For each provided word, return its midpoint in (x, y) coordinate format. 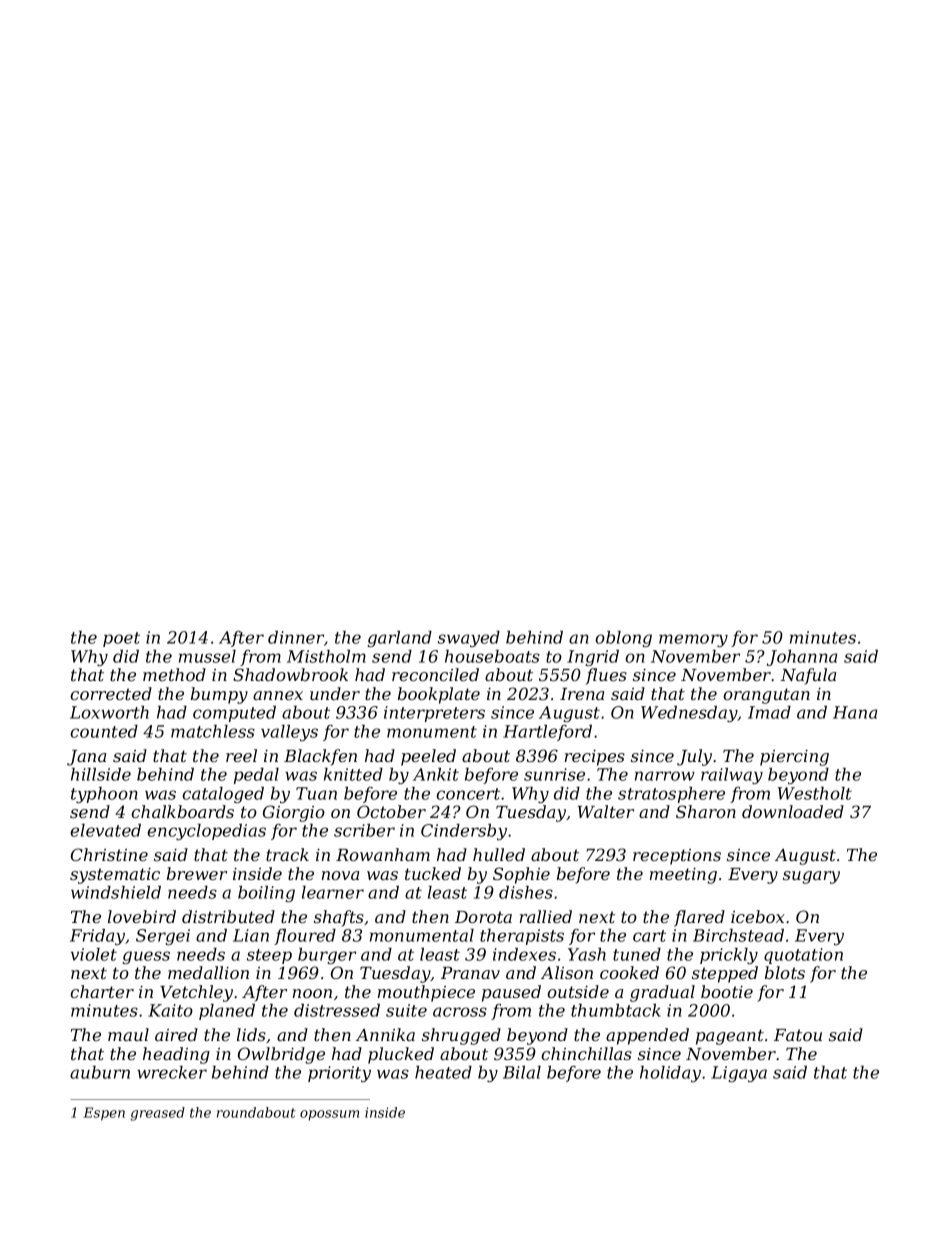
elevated (105, 830)
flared (699, 918)
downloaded (793, 811)
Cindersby (464, 832)
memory (693, 640)
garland (400, 639)
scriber (364, 830)
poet (121, 639)
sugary (811, 877)
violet (94, 954)
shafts (339, 918)
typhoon (104, 795)
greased (157, 1114)
